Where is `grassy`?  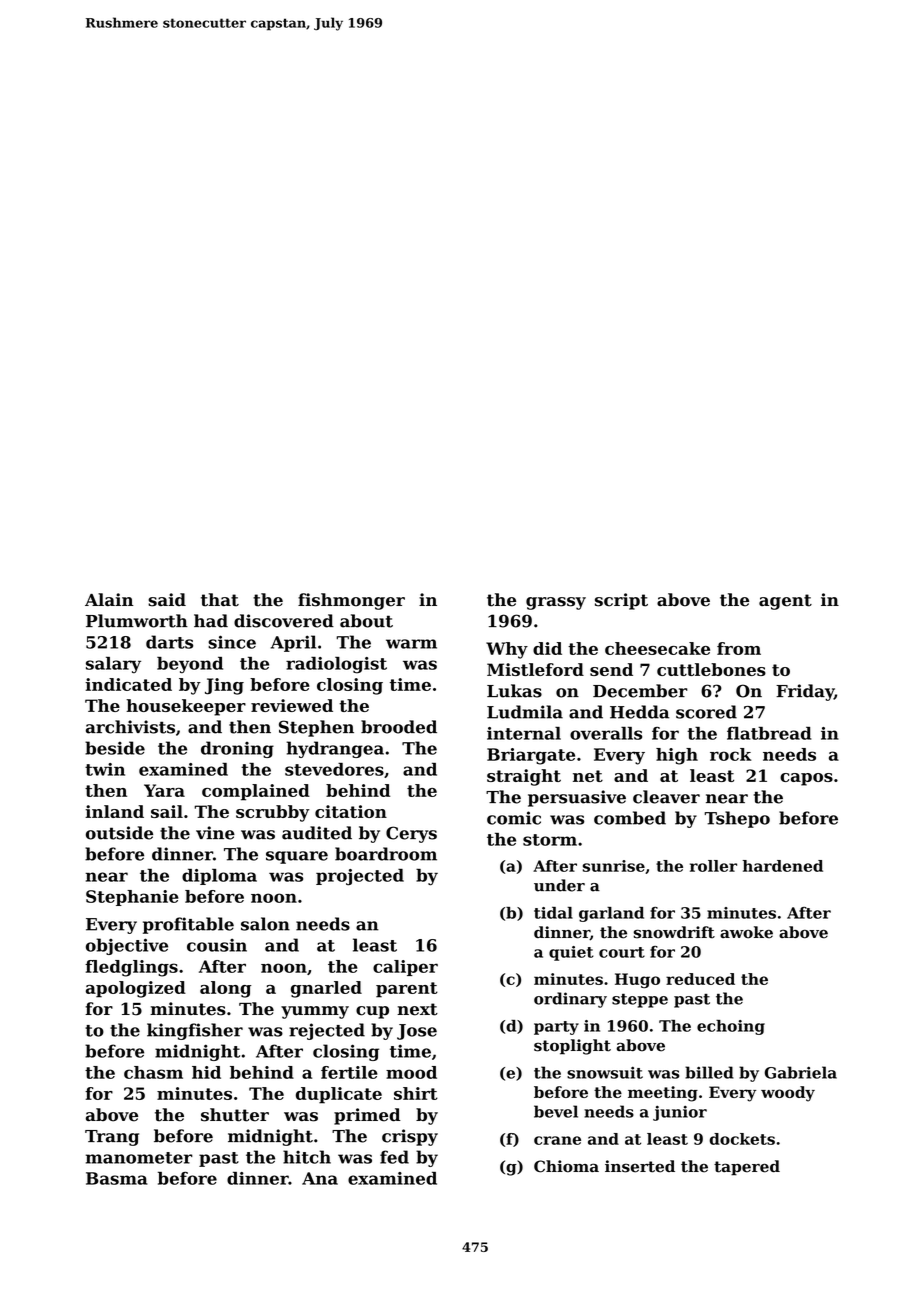
grassy is located at coordinates (556, 603).
